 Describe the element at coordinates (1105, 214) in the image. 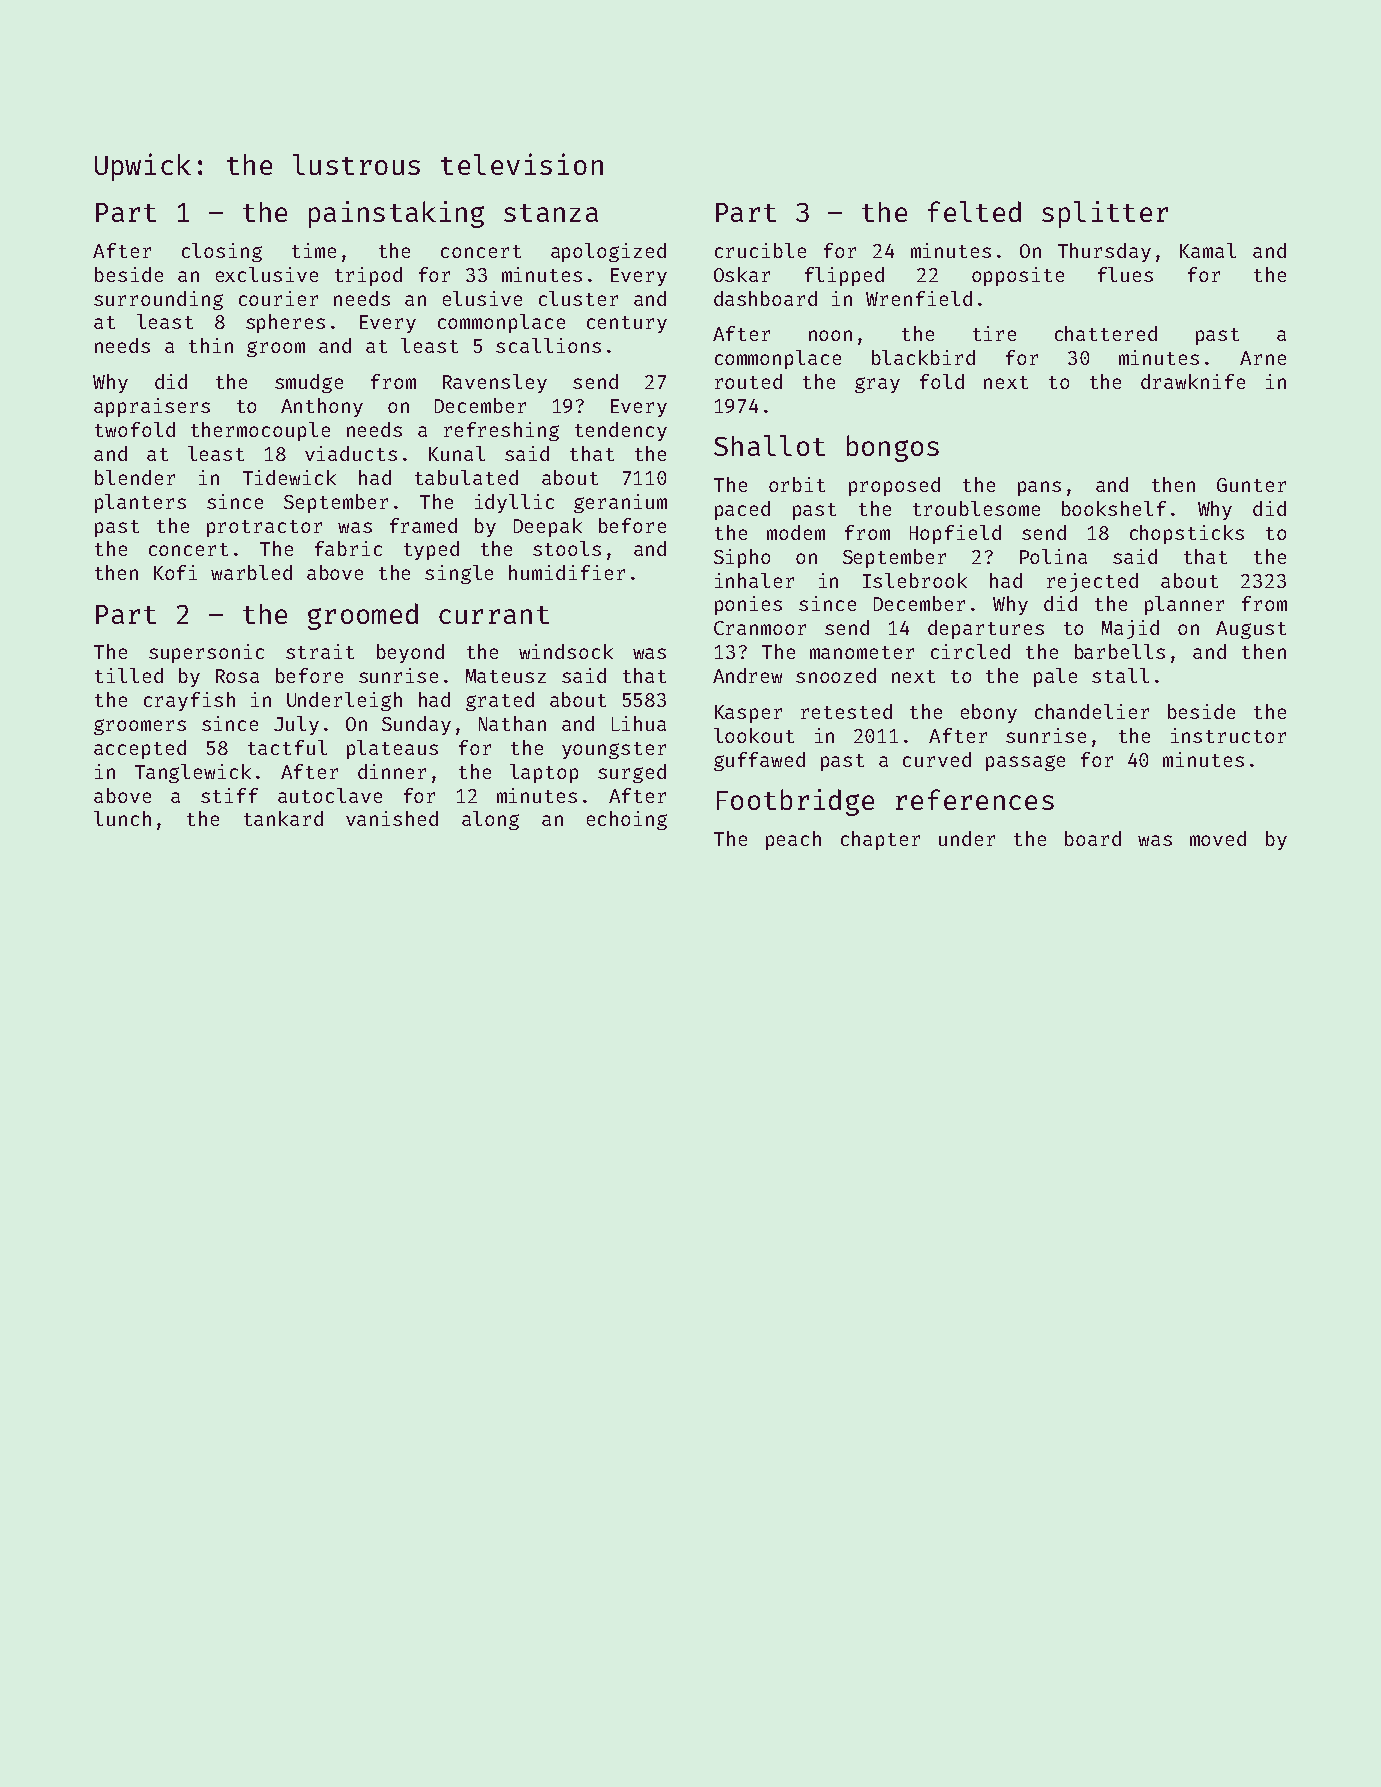

I see `splitter` at that location.
